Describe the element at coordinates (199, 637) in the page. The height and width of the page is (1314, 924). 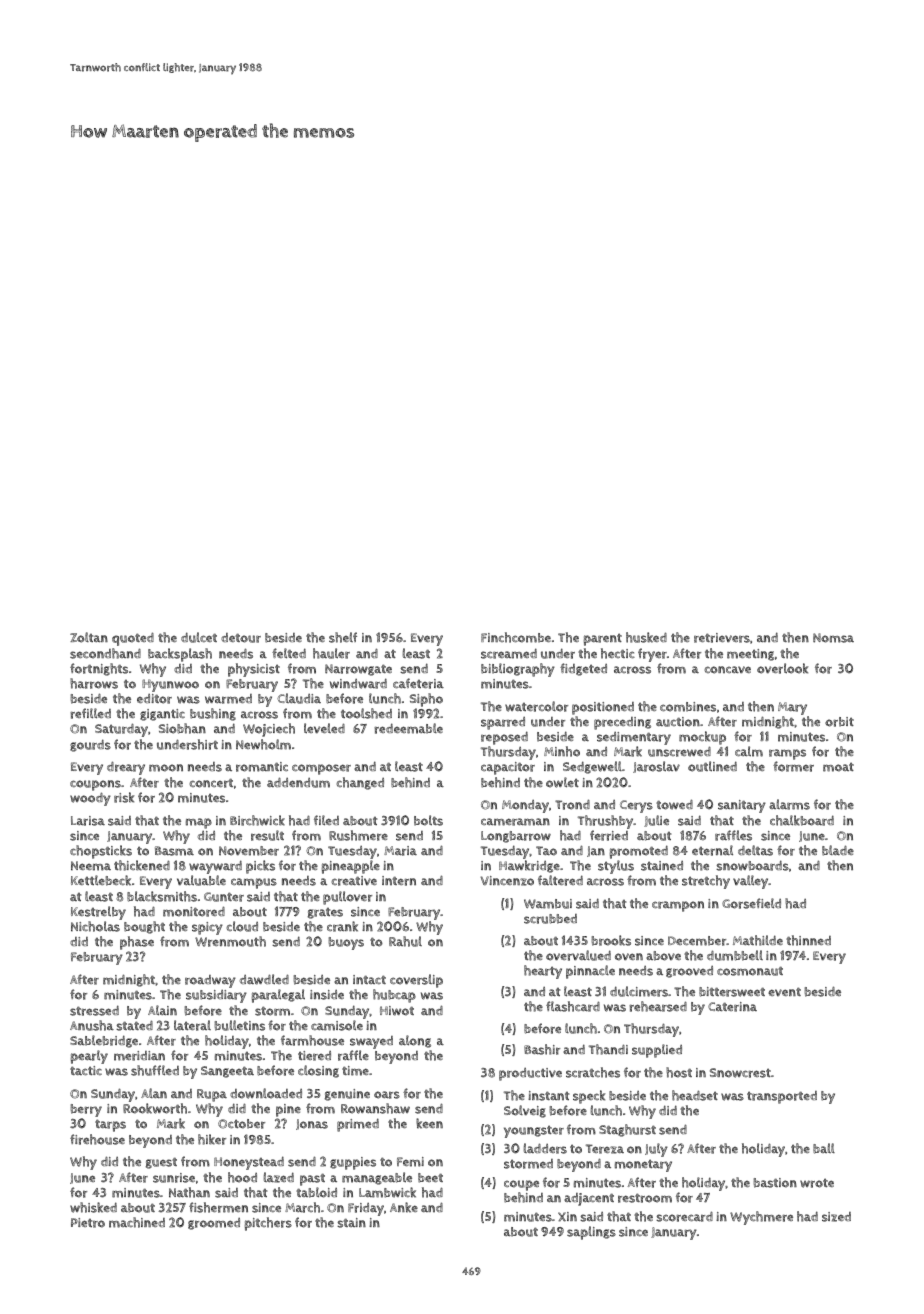
I see `dulcet` at that location.
